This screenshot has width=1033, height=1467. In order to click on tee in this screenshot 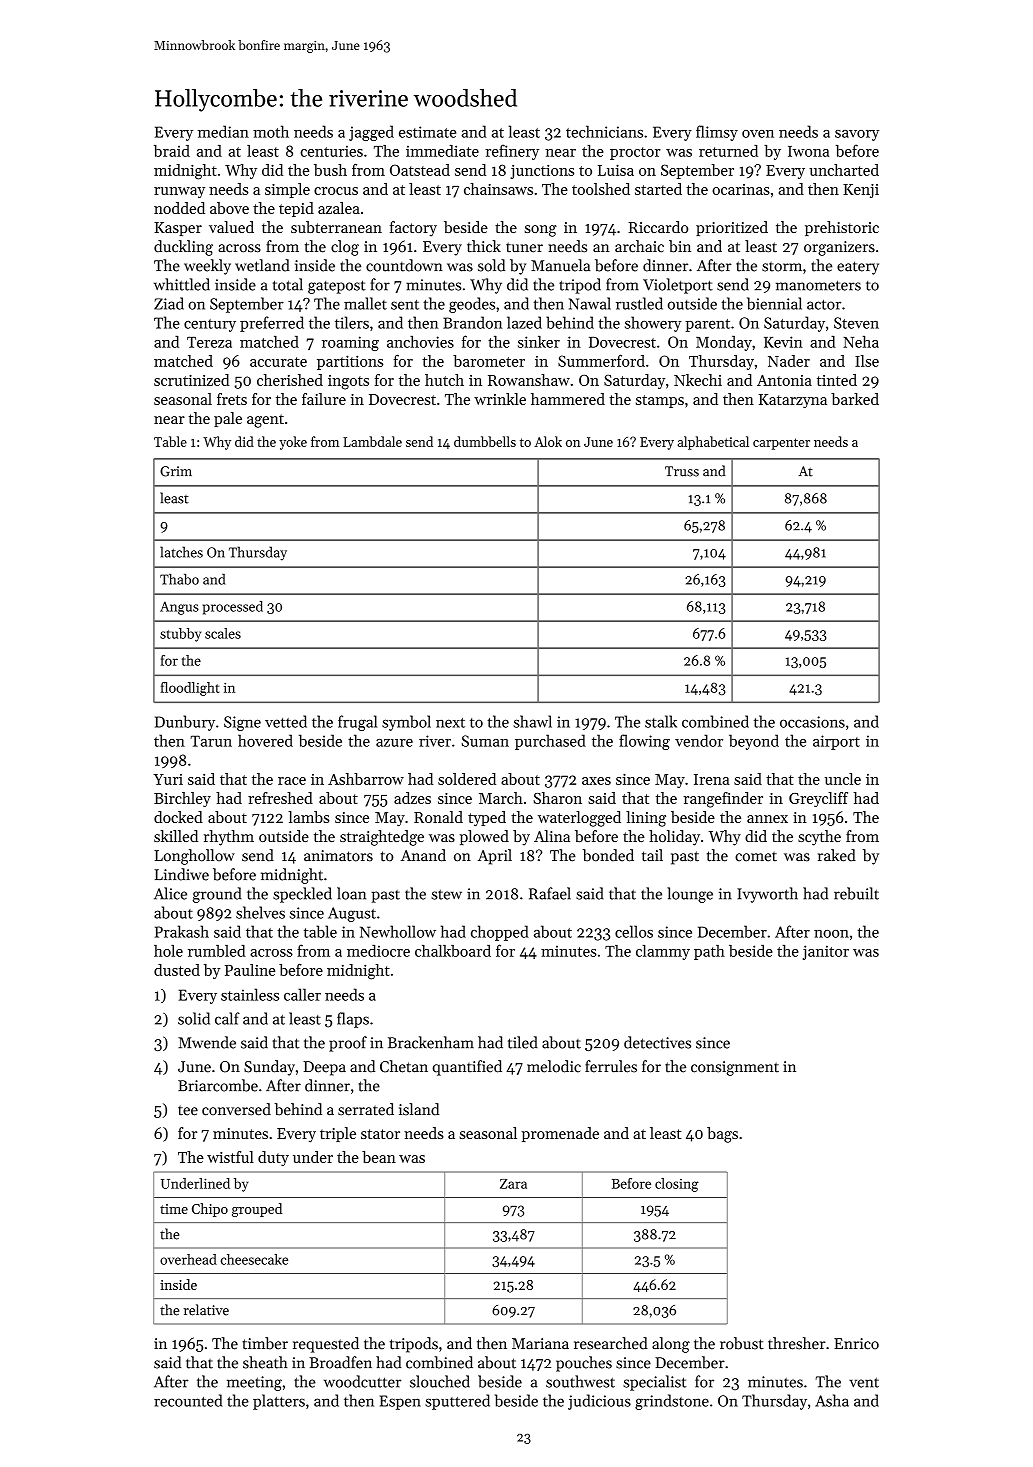, I will do `click(188, 1110)`.
